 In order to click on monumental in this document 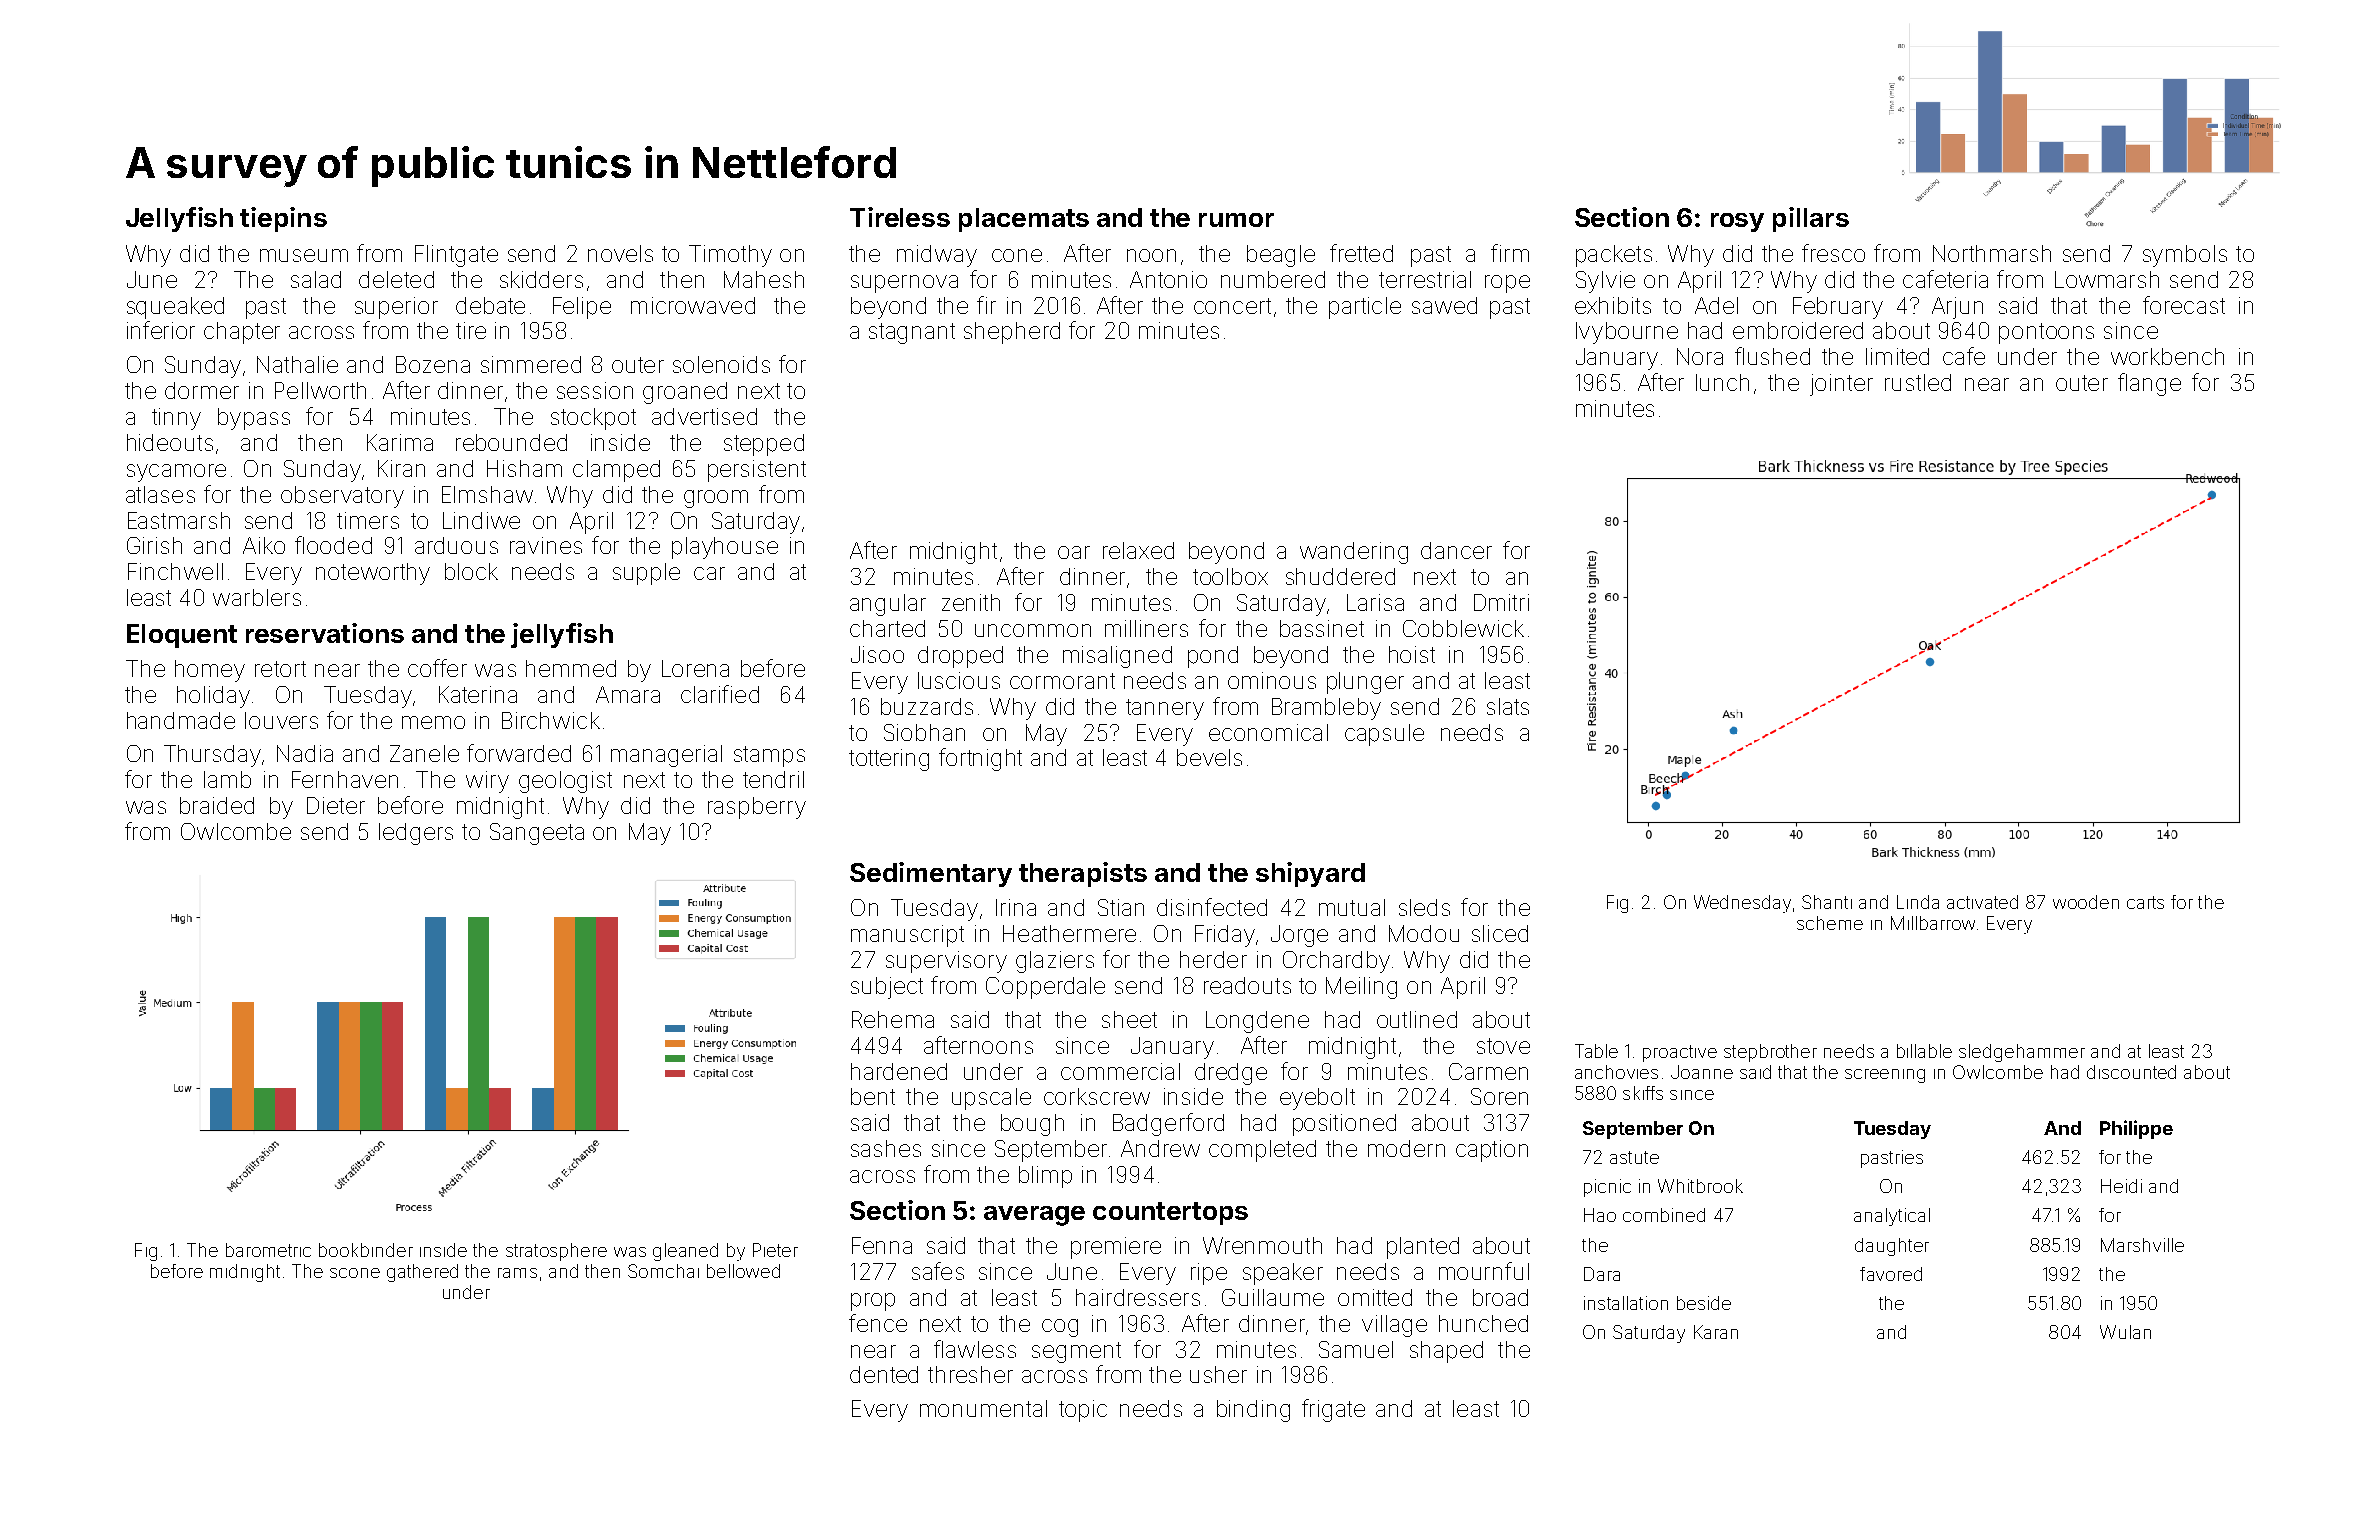, I will do `click(983, 1408)`.
